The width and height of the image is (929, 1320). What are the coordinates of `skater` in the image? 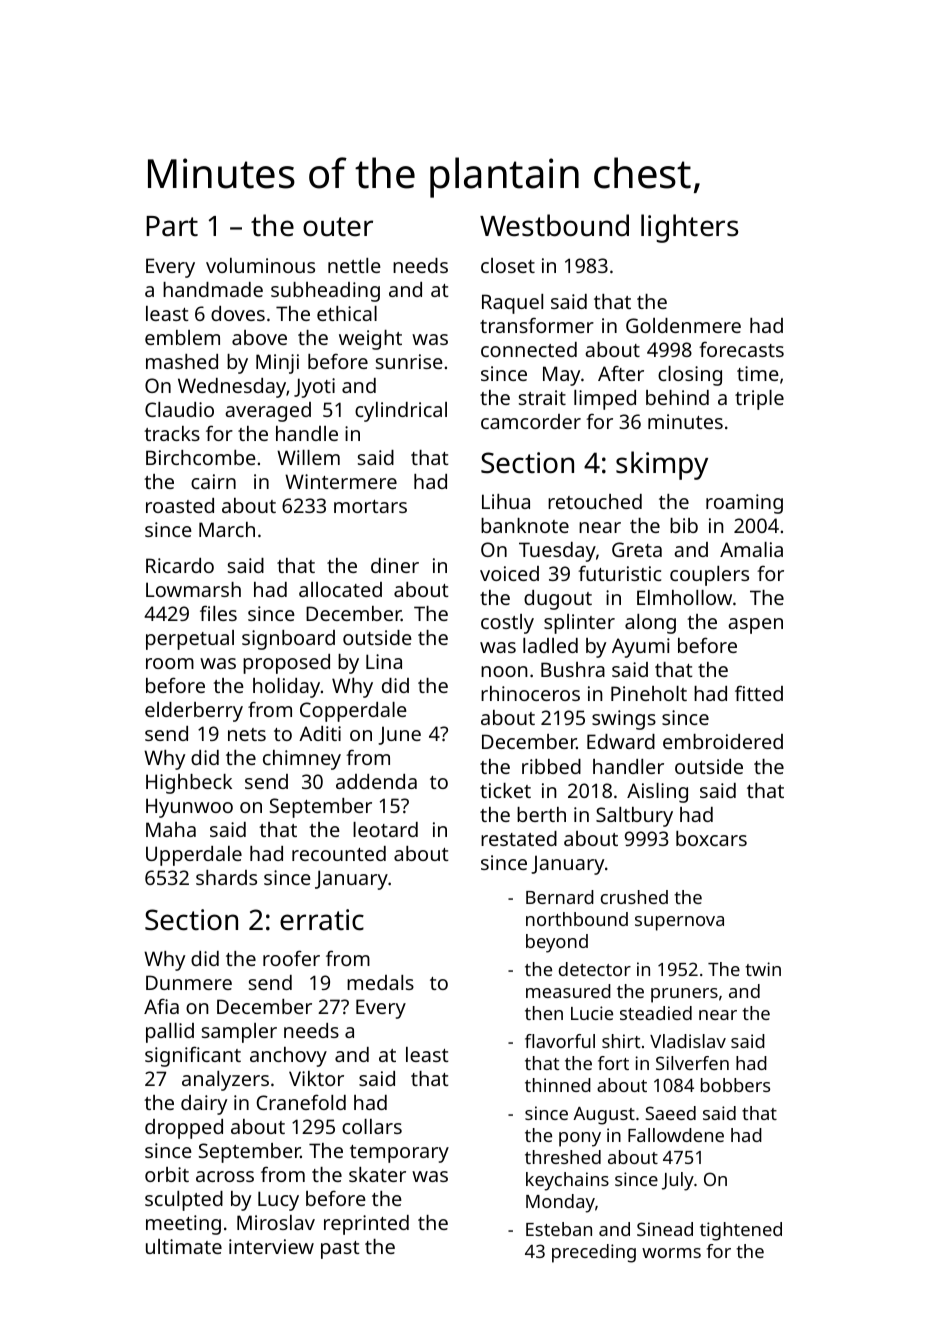 It's located at (377, 1174).
